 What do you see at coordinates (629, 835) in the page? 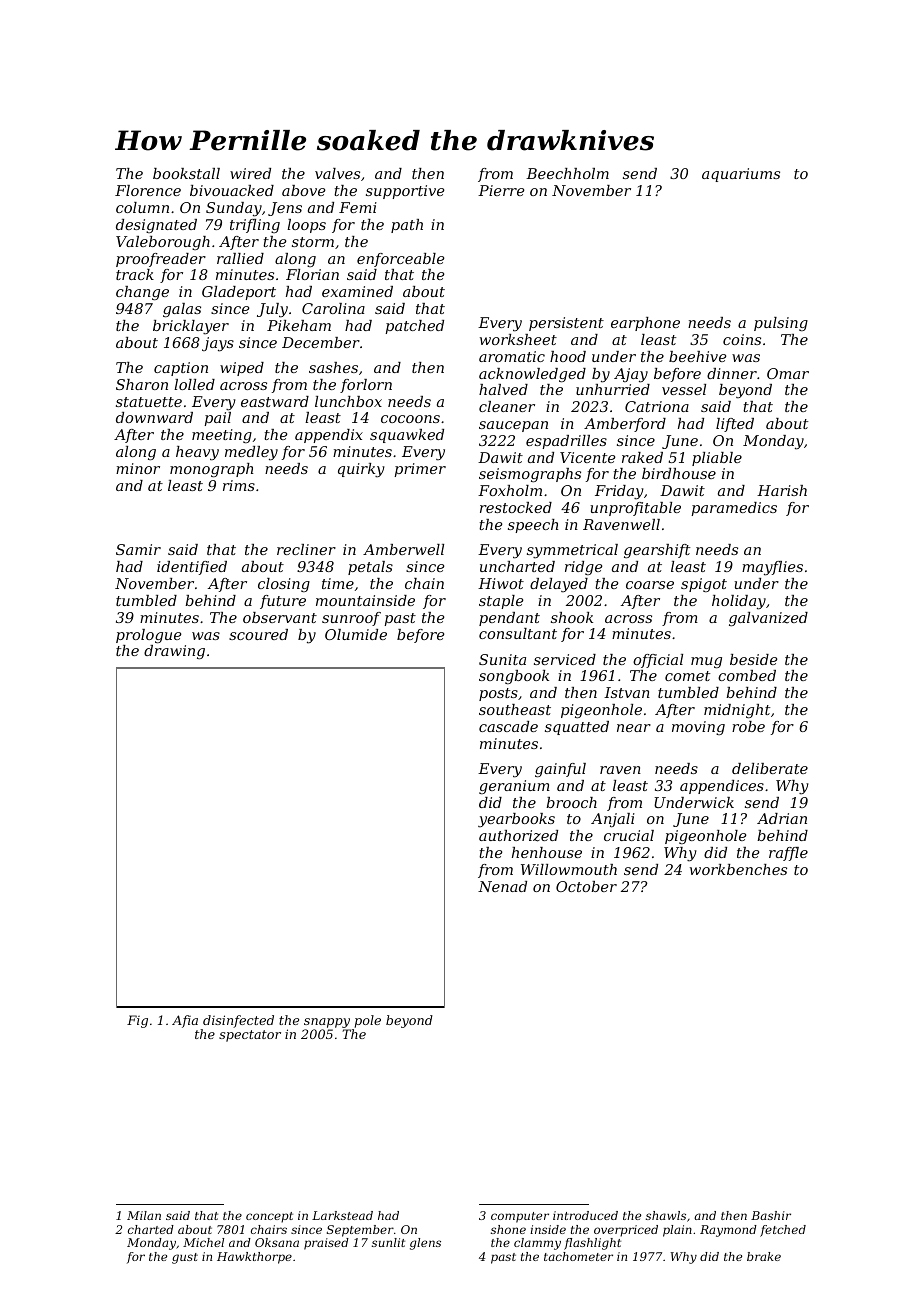
I see `crucial` at bounding box center [629, 835].
